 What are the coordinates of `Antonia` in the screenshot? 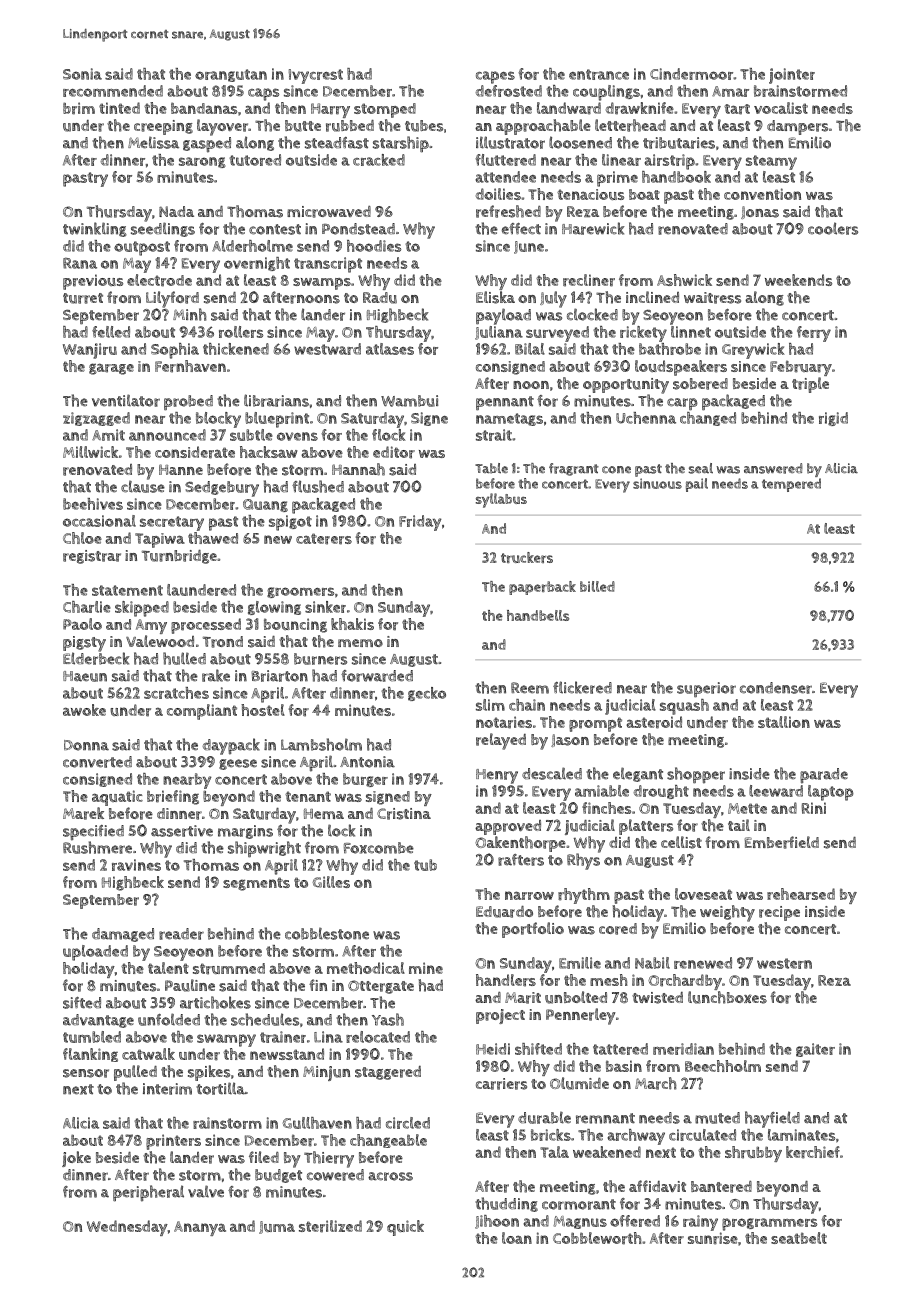 It's located at (367, 762).
